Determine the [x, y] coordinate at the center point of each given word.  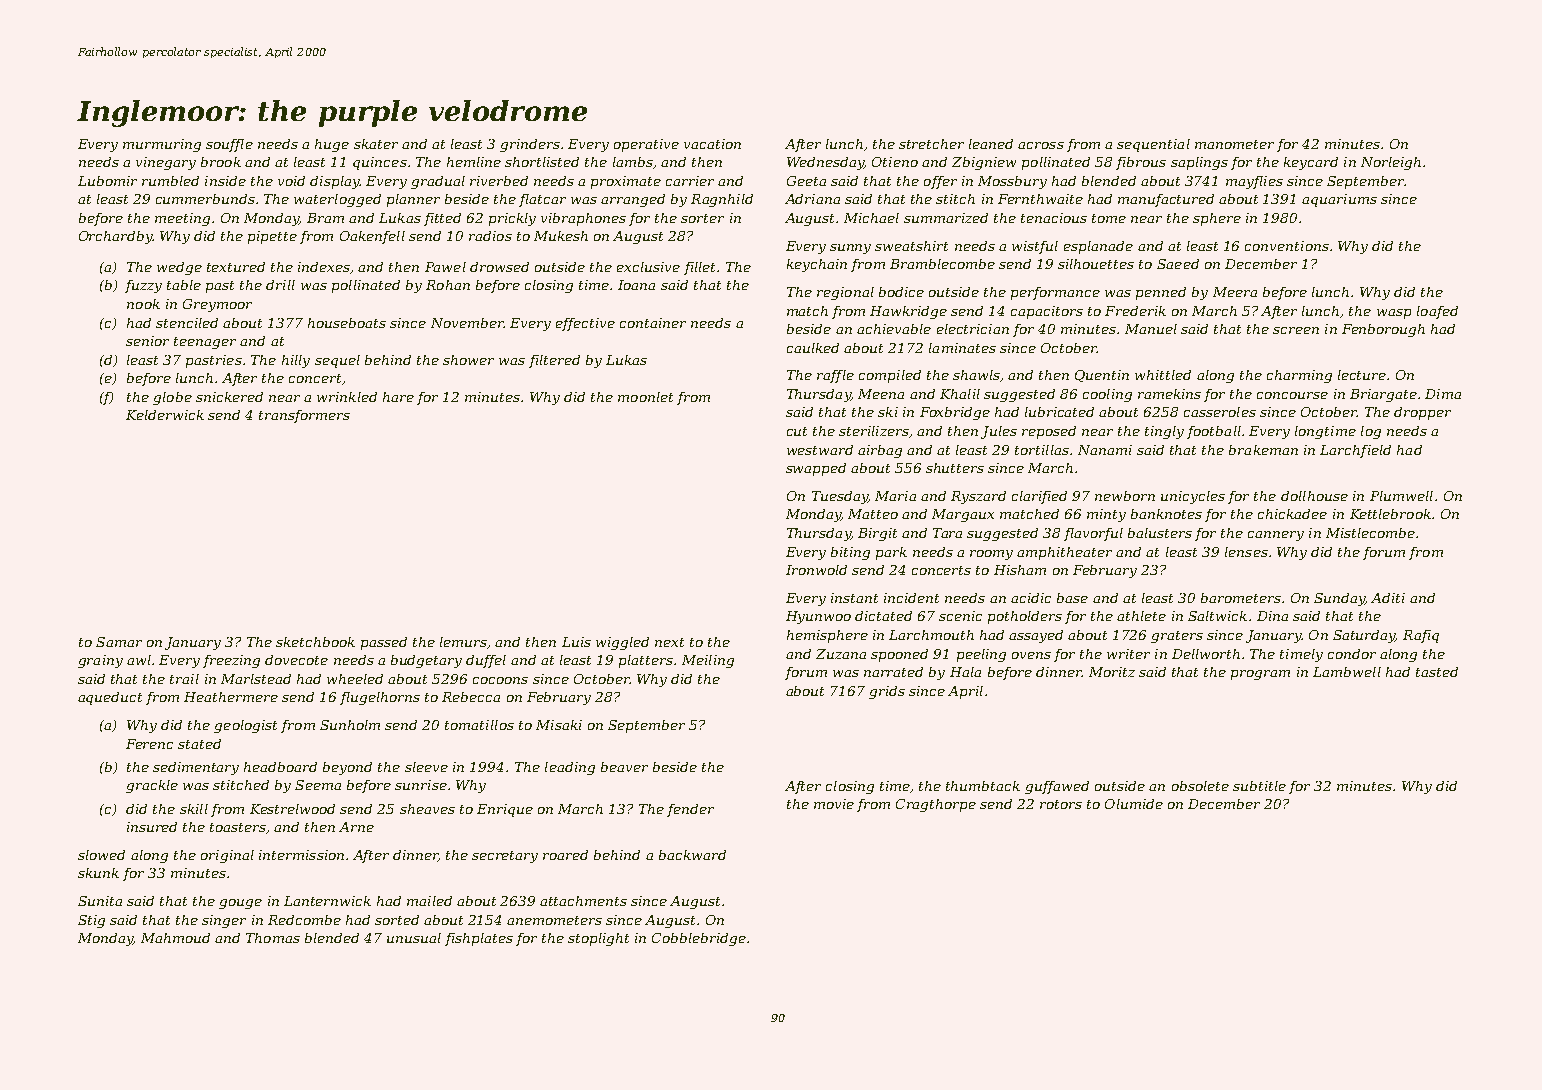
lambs [633, 162]
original [227, 856]
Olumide [1134, 804]
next [669, 642]
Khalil [960, 394]
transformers [304, 416]
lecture [1362, 375]
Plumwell [1401, 496]
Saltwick [1217, 616]
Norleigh [1391, 163]
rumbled [170, 181]
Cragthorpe [936, 805]
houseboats [347, 323]
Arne [356, 827]
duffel [486, 661]
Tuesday [840, 497]
